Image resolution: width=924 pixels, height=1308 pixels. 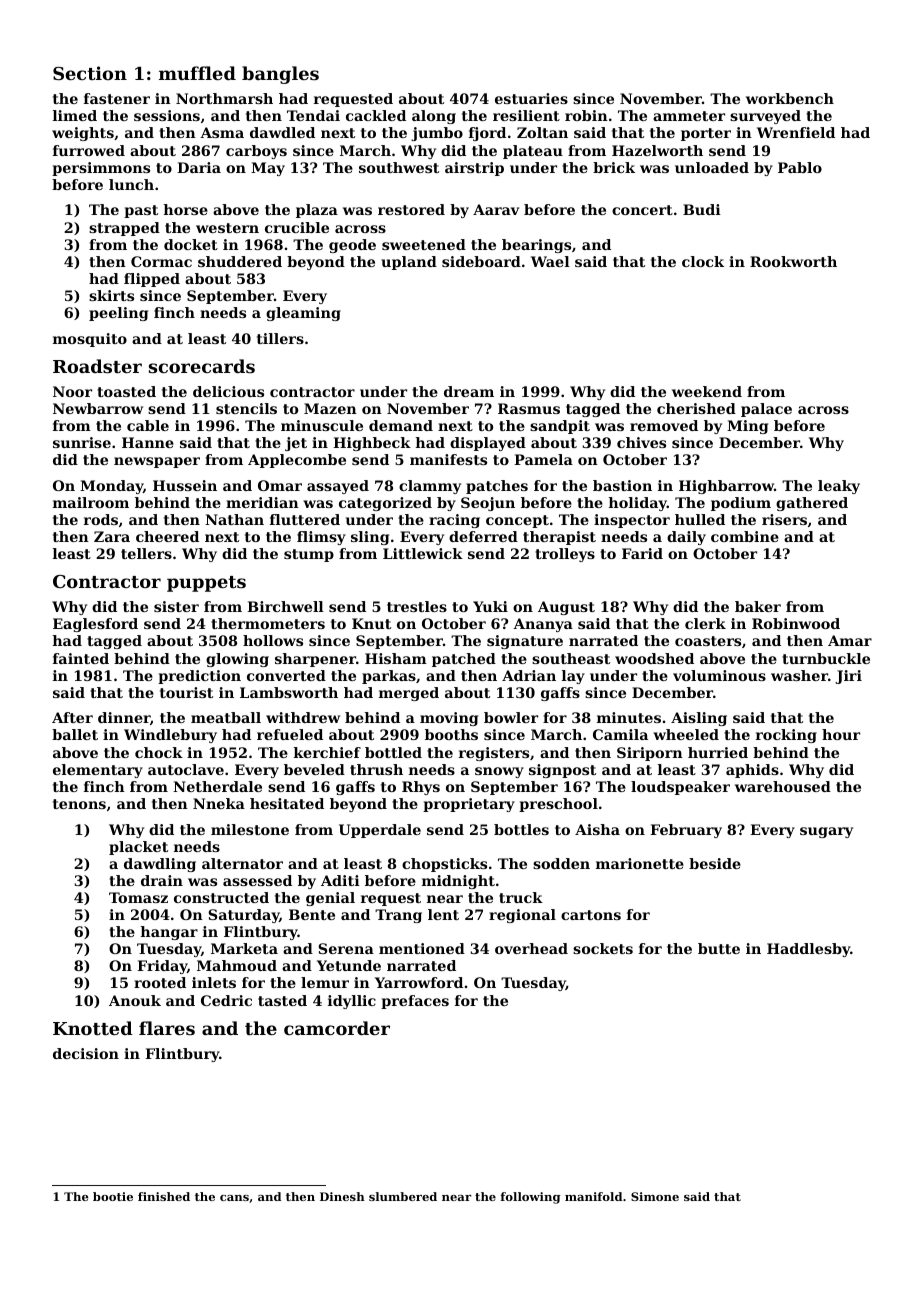 What do you see at coordinates (75, 115) in the screenshot?
I see `limed` at bounding box center [75, 115].
